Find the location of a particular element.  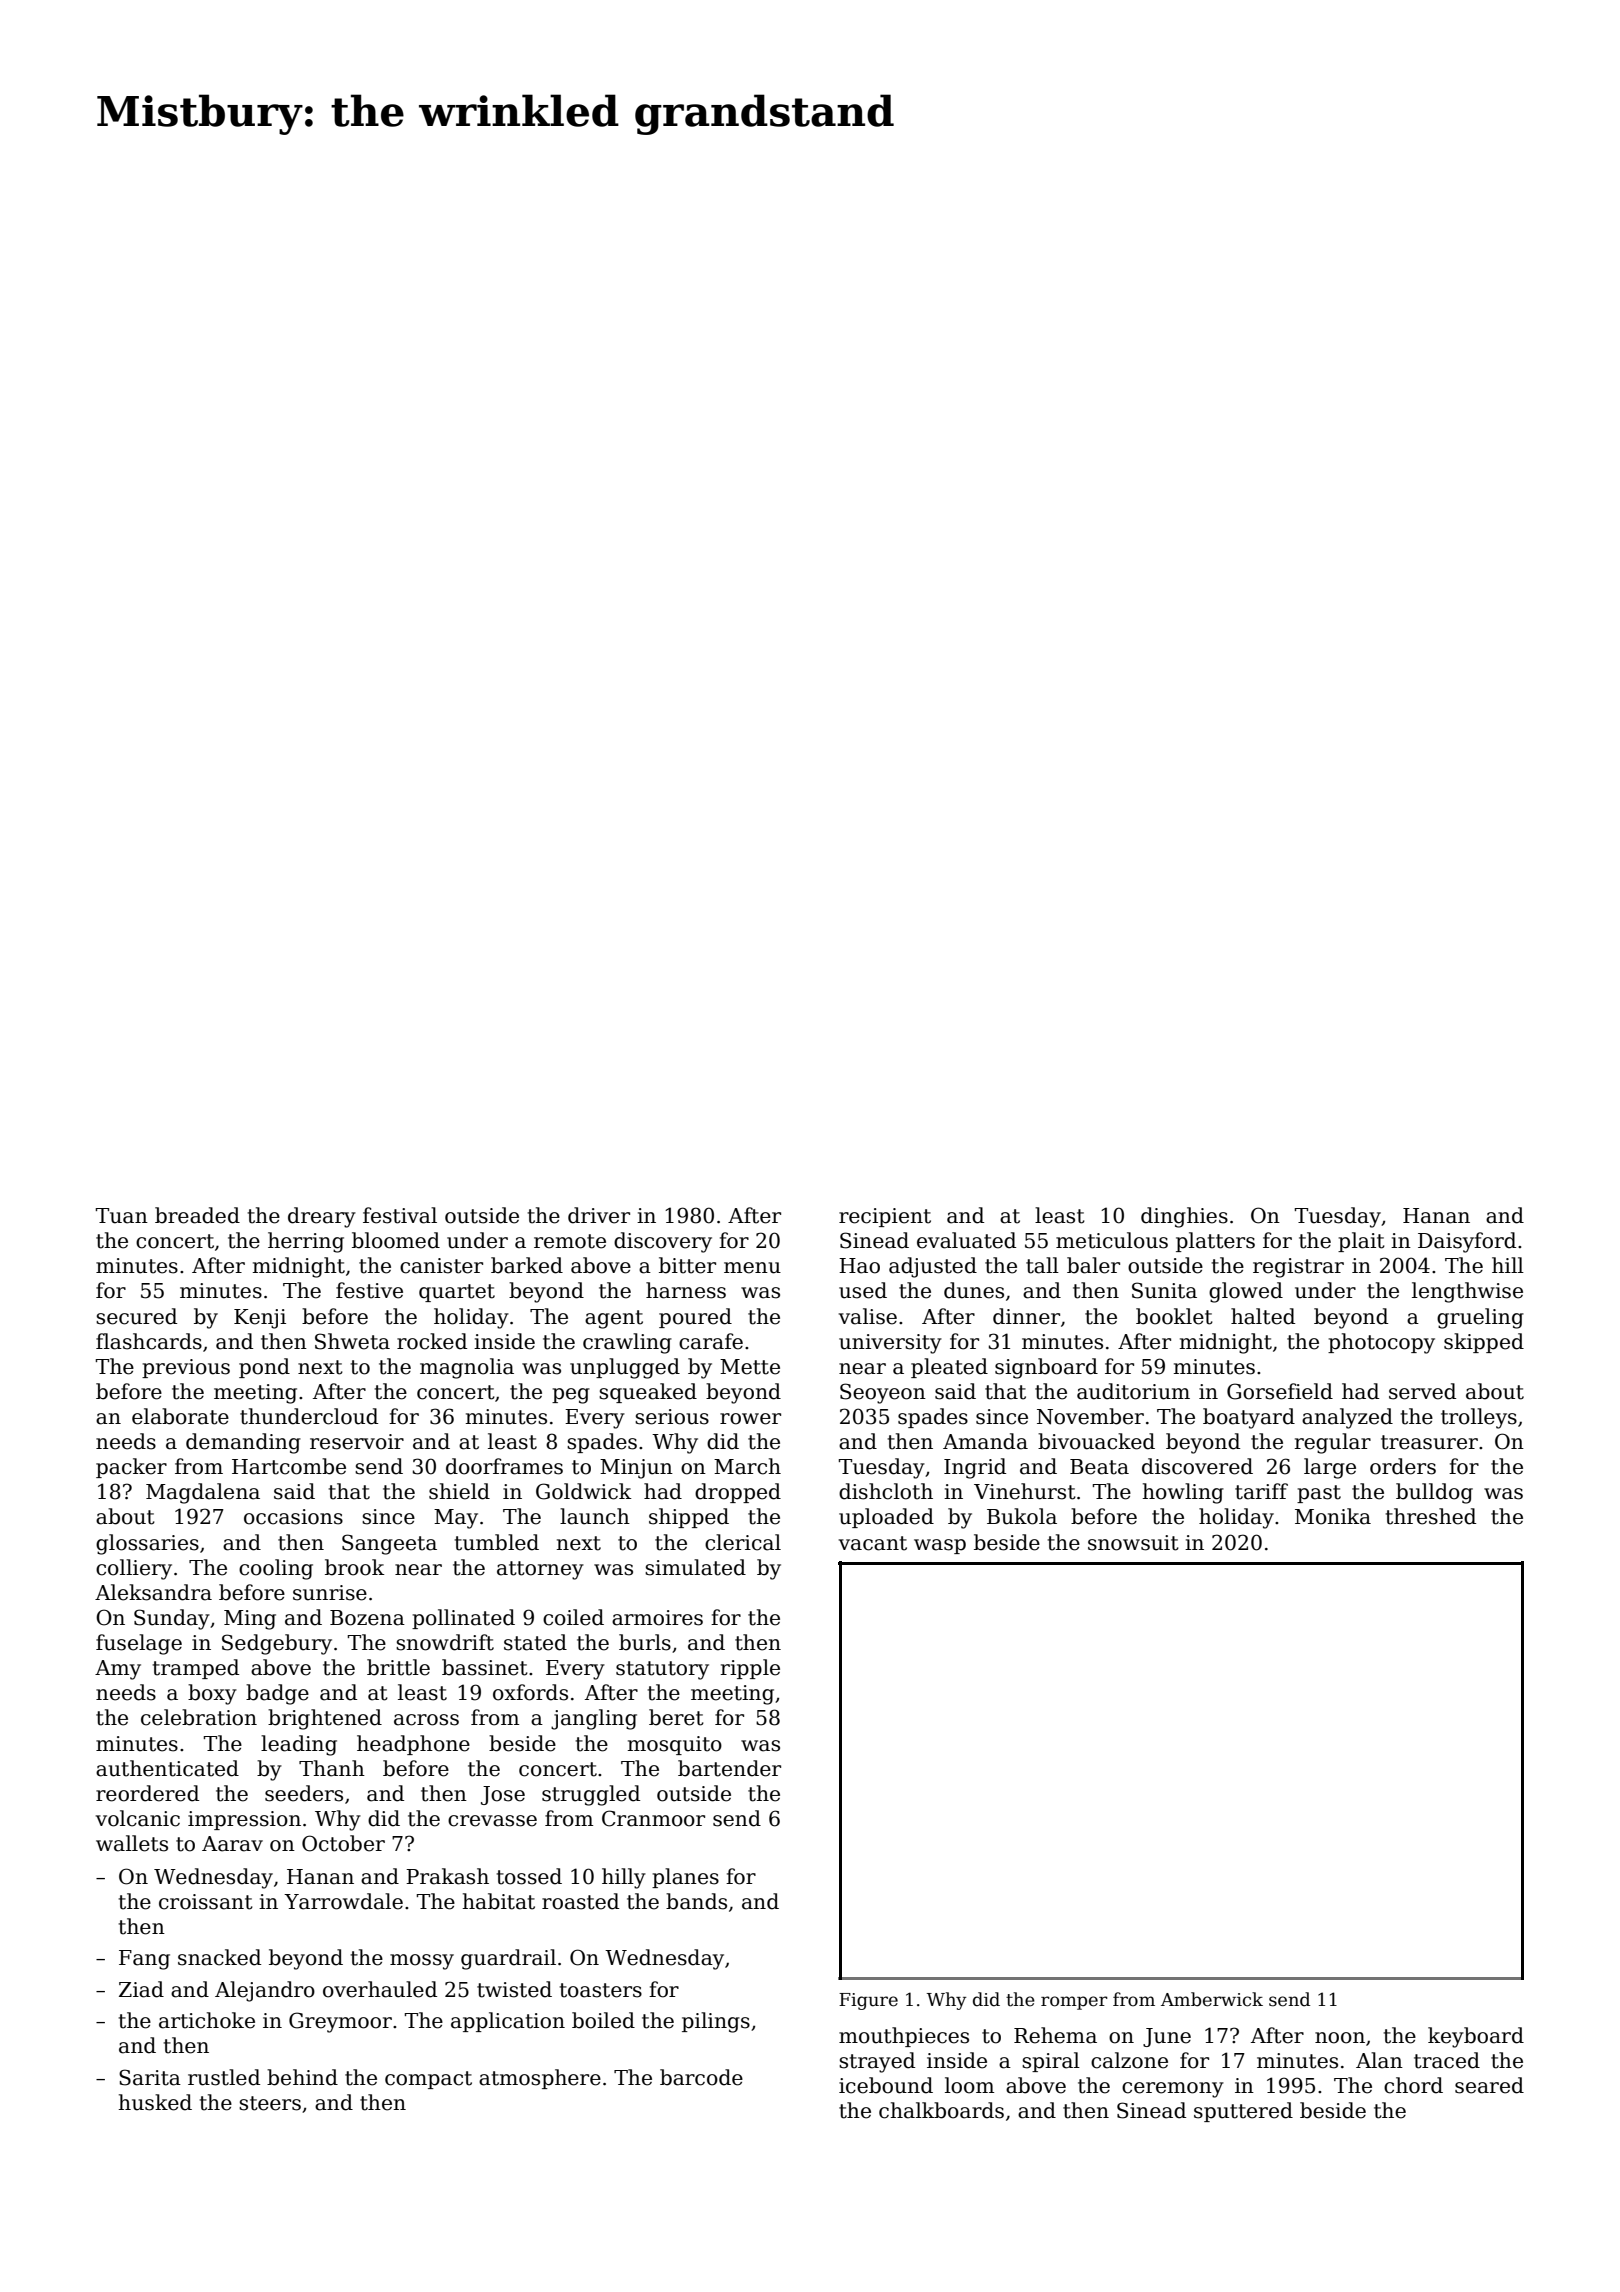

Amanda is located at coordinates (985, 1441).
